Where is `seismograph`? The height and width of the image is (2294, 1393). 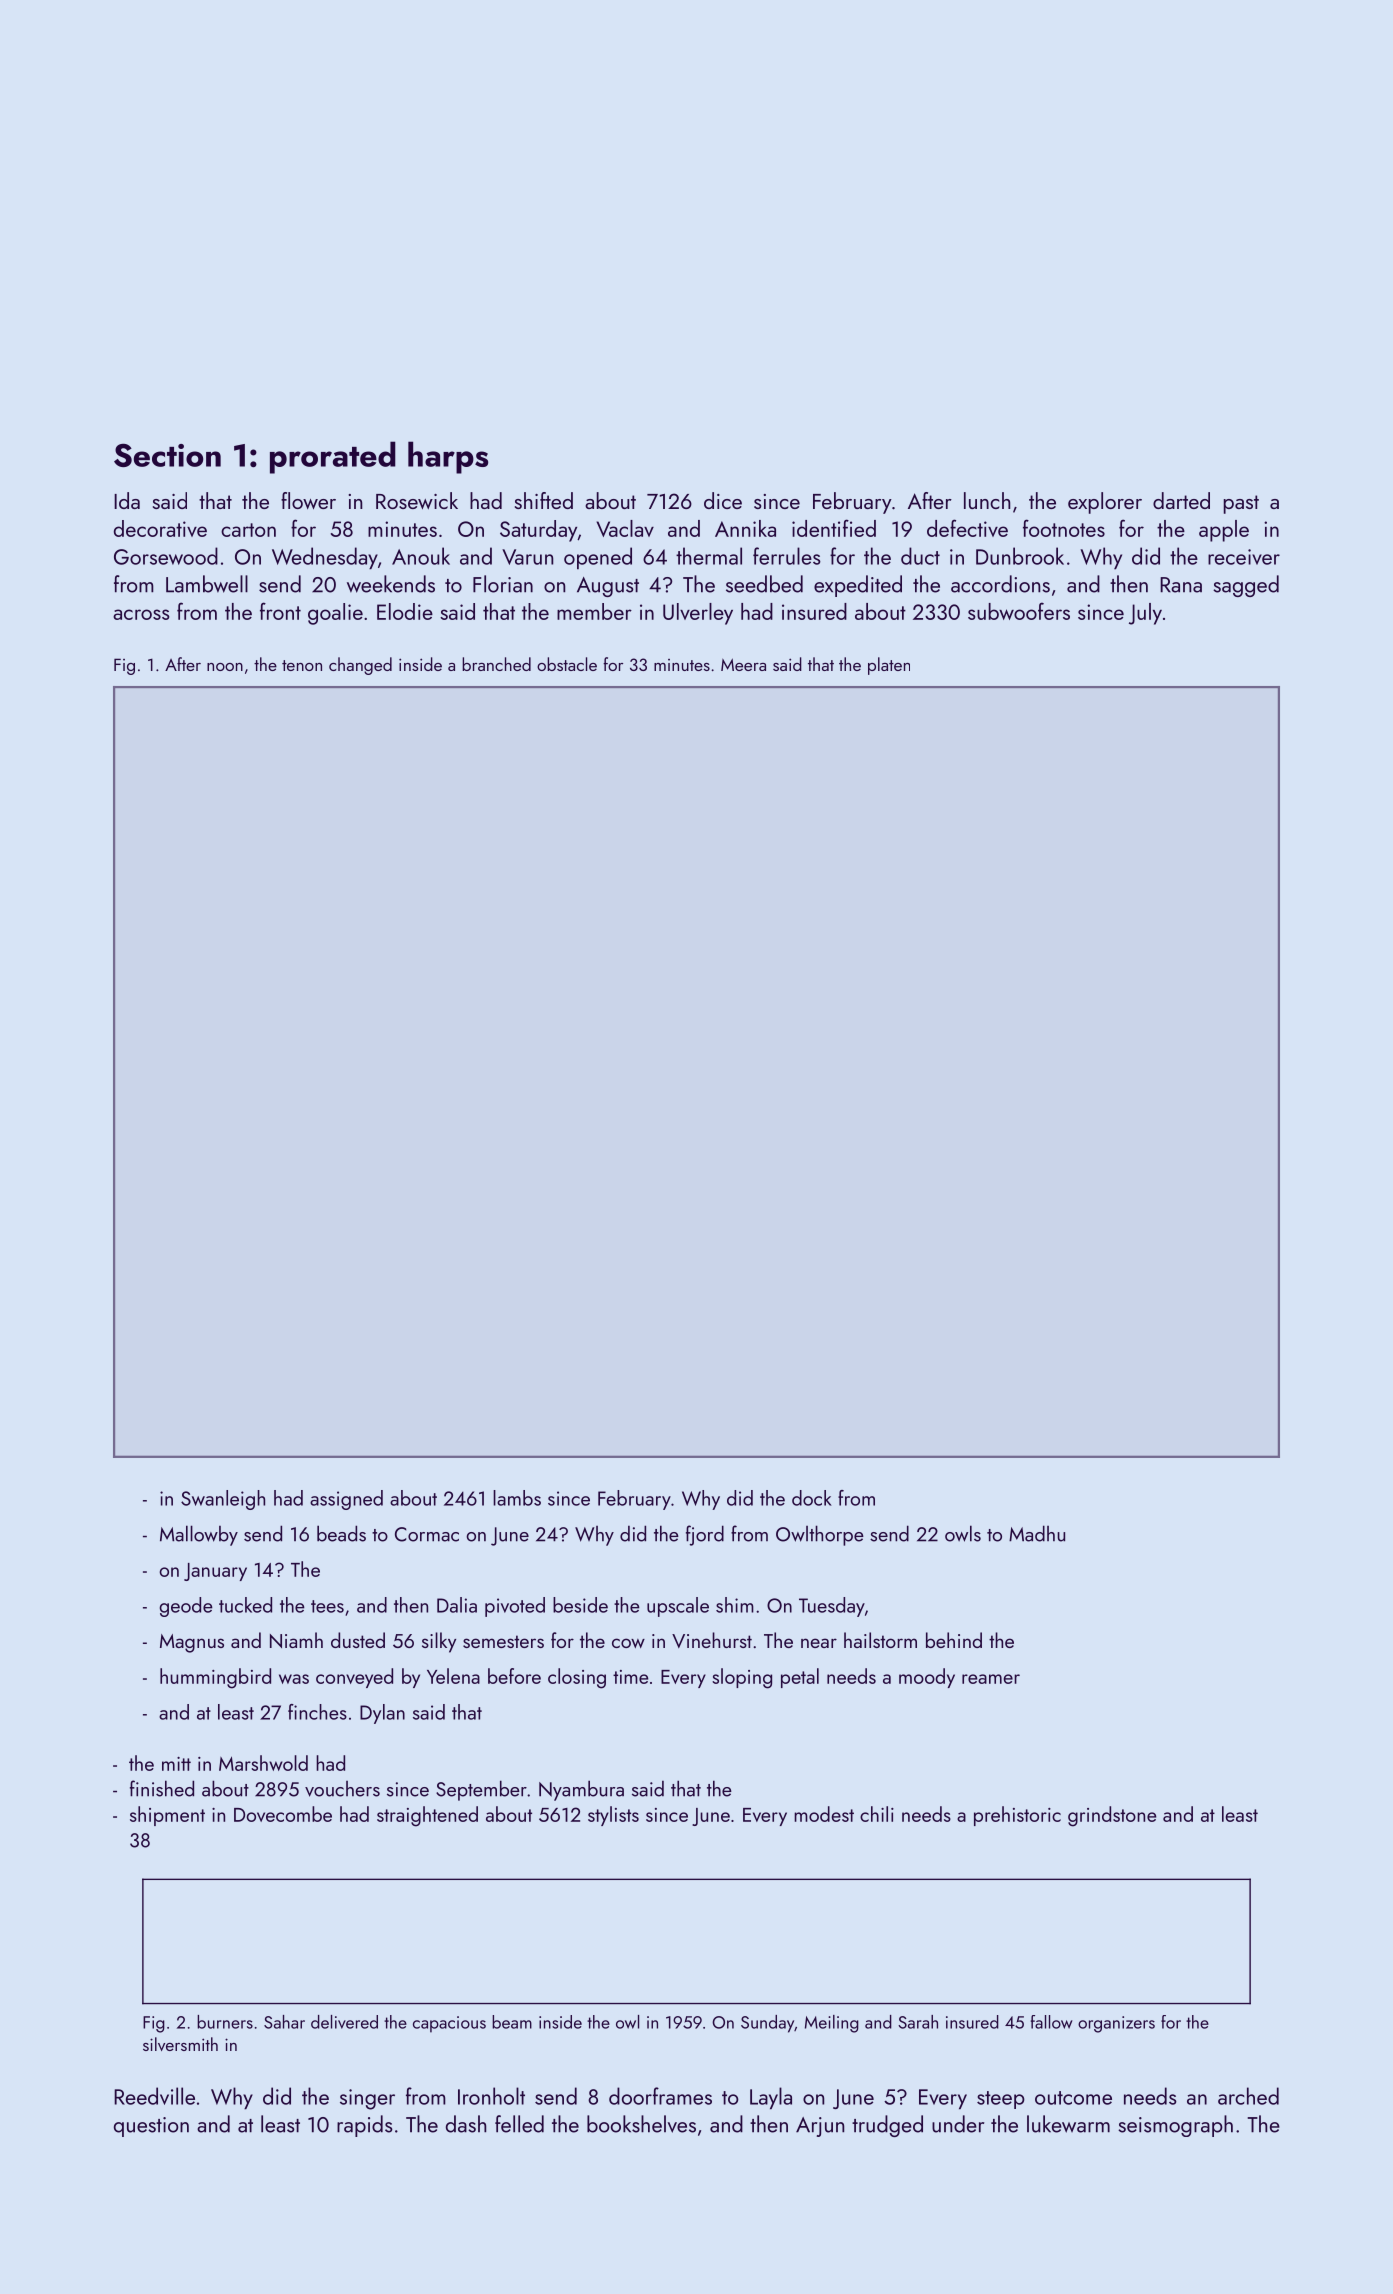 seismograph is located at coordinates (1175, 2126).
